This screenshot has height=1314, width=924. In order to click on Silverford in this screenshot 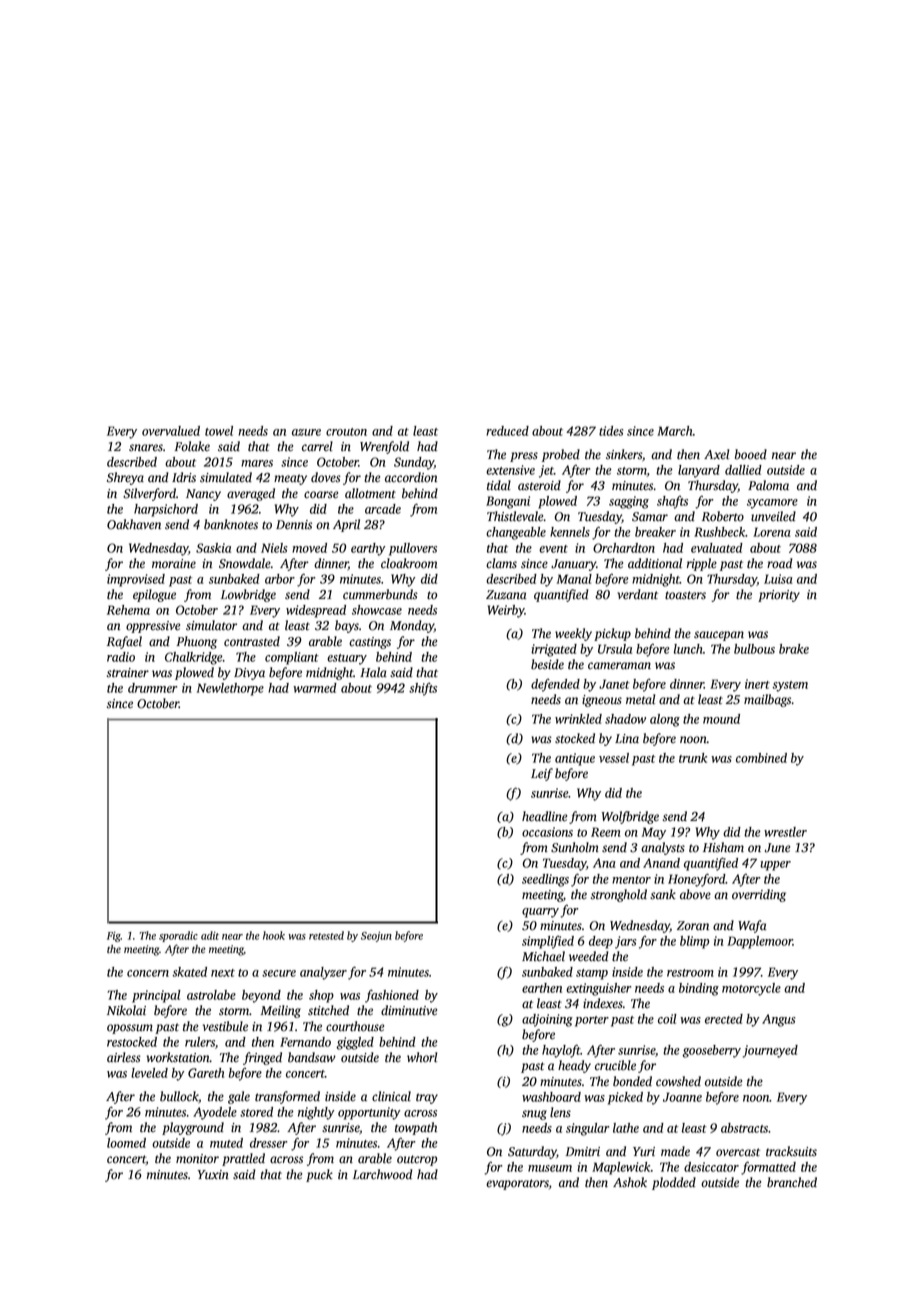, I will do `click(149, 494)`.
